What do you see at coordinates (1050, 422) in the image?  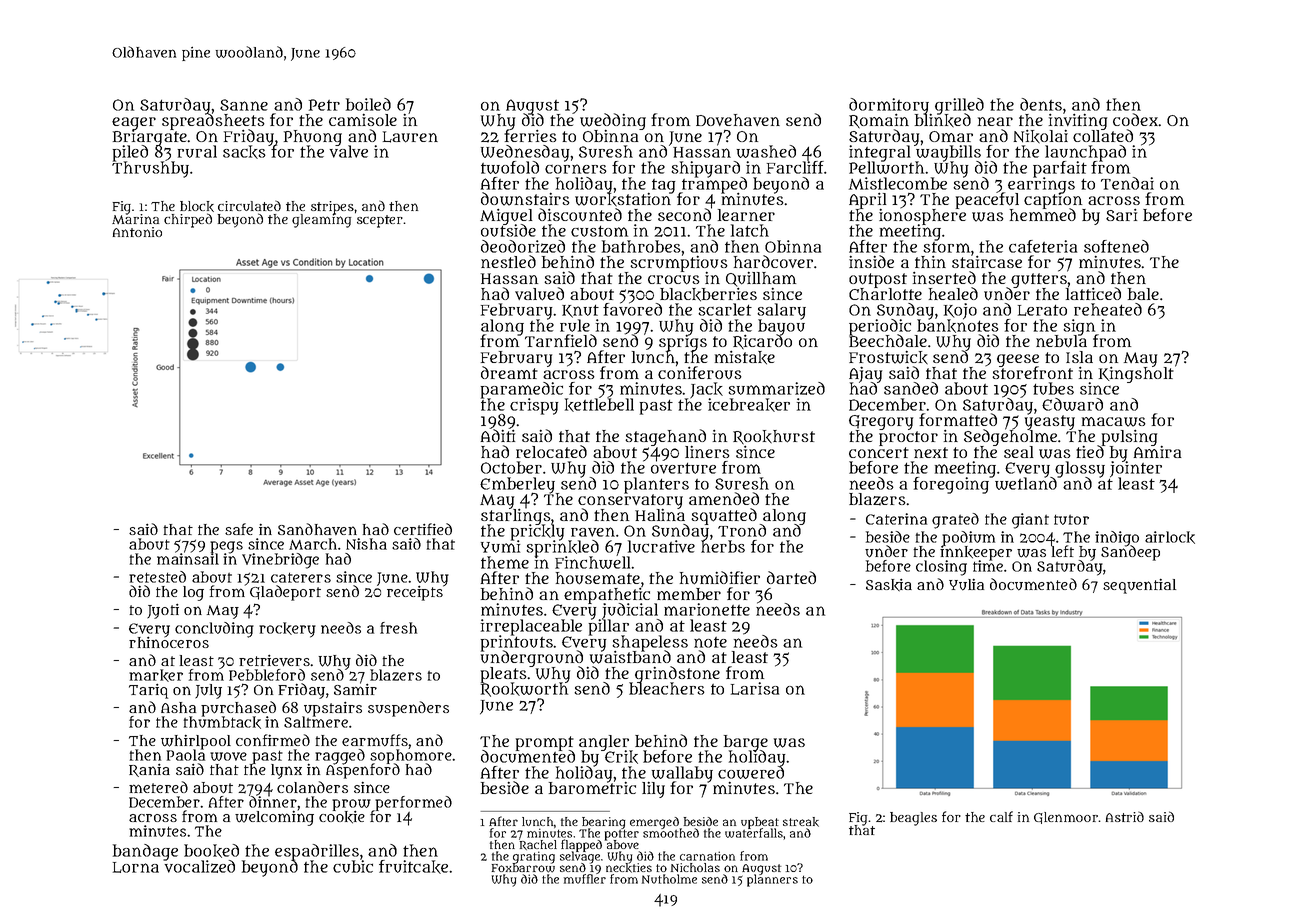 I see `yeasty` at bounding box center [1050, 422].
